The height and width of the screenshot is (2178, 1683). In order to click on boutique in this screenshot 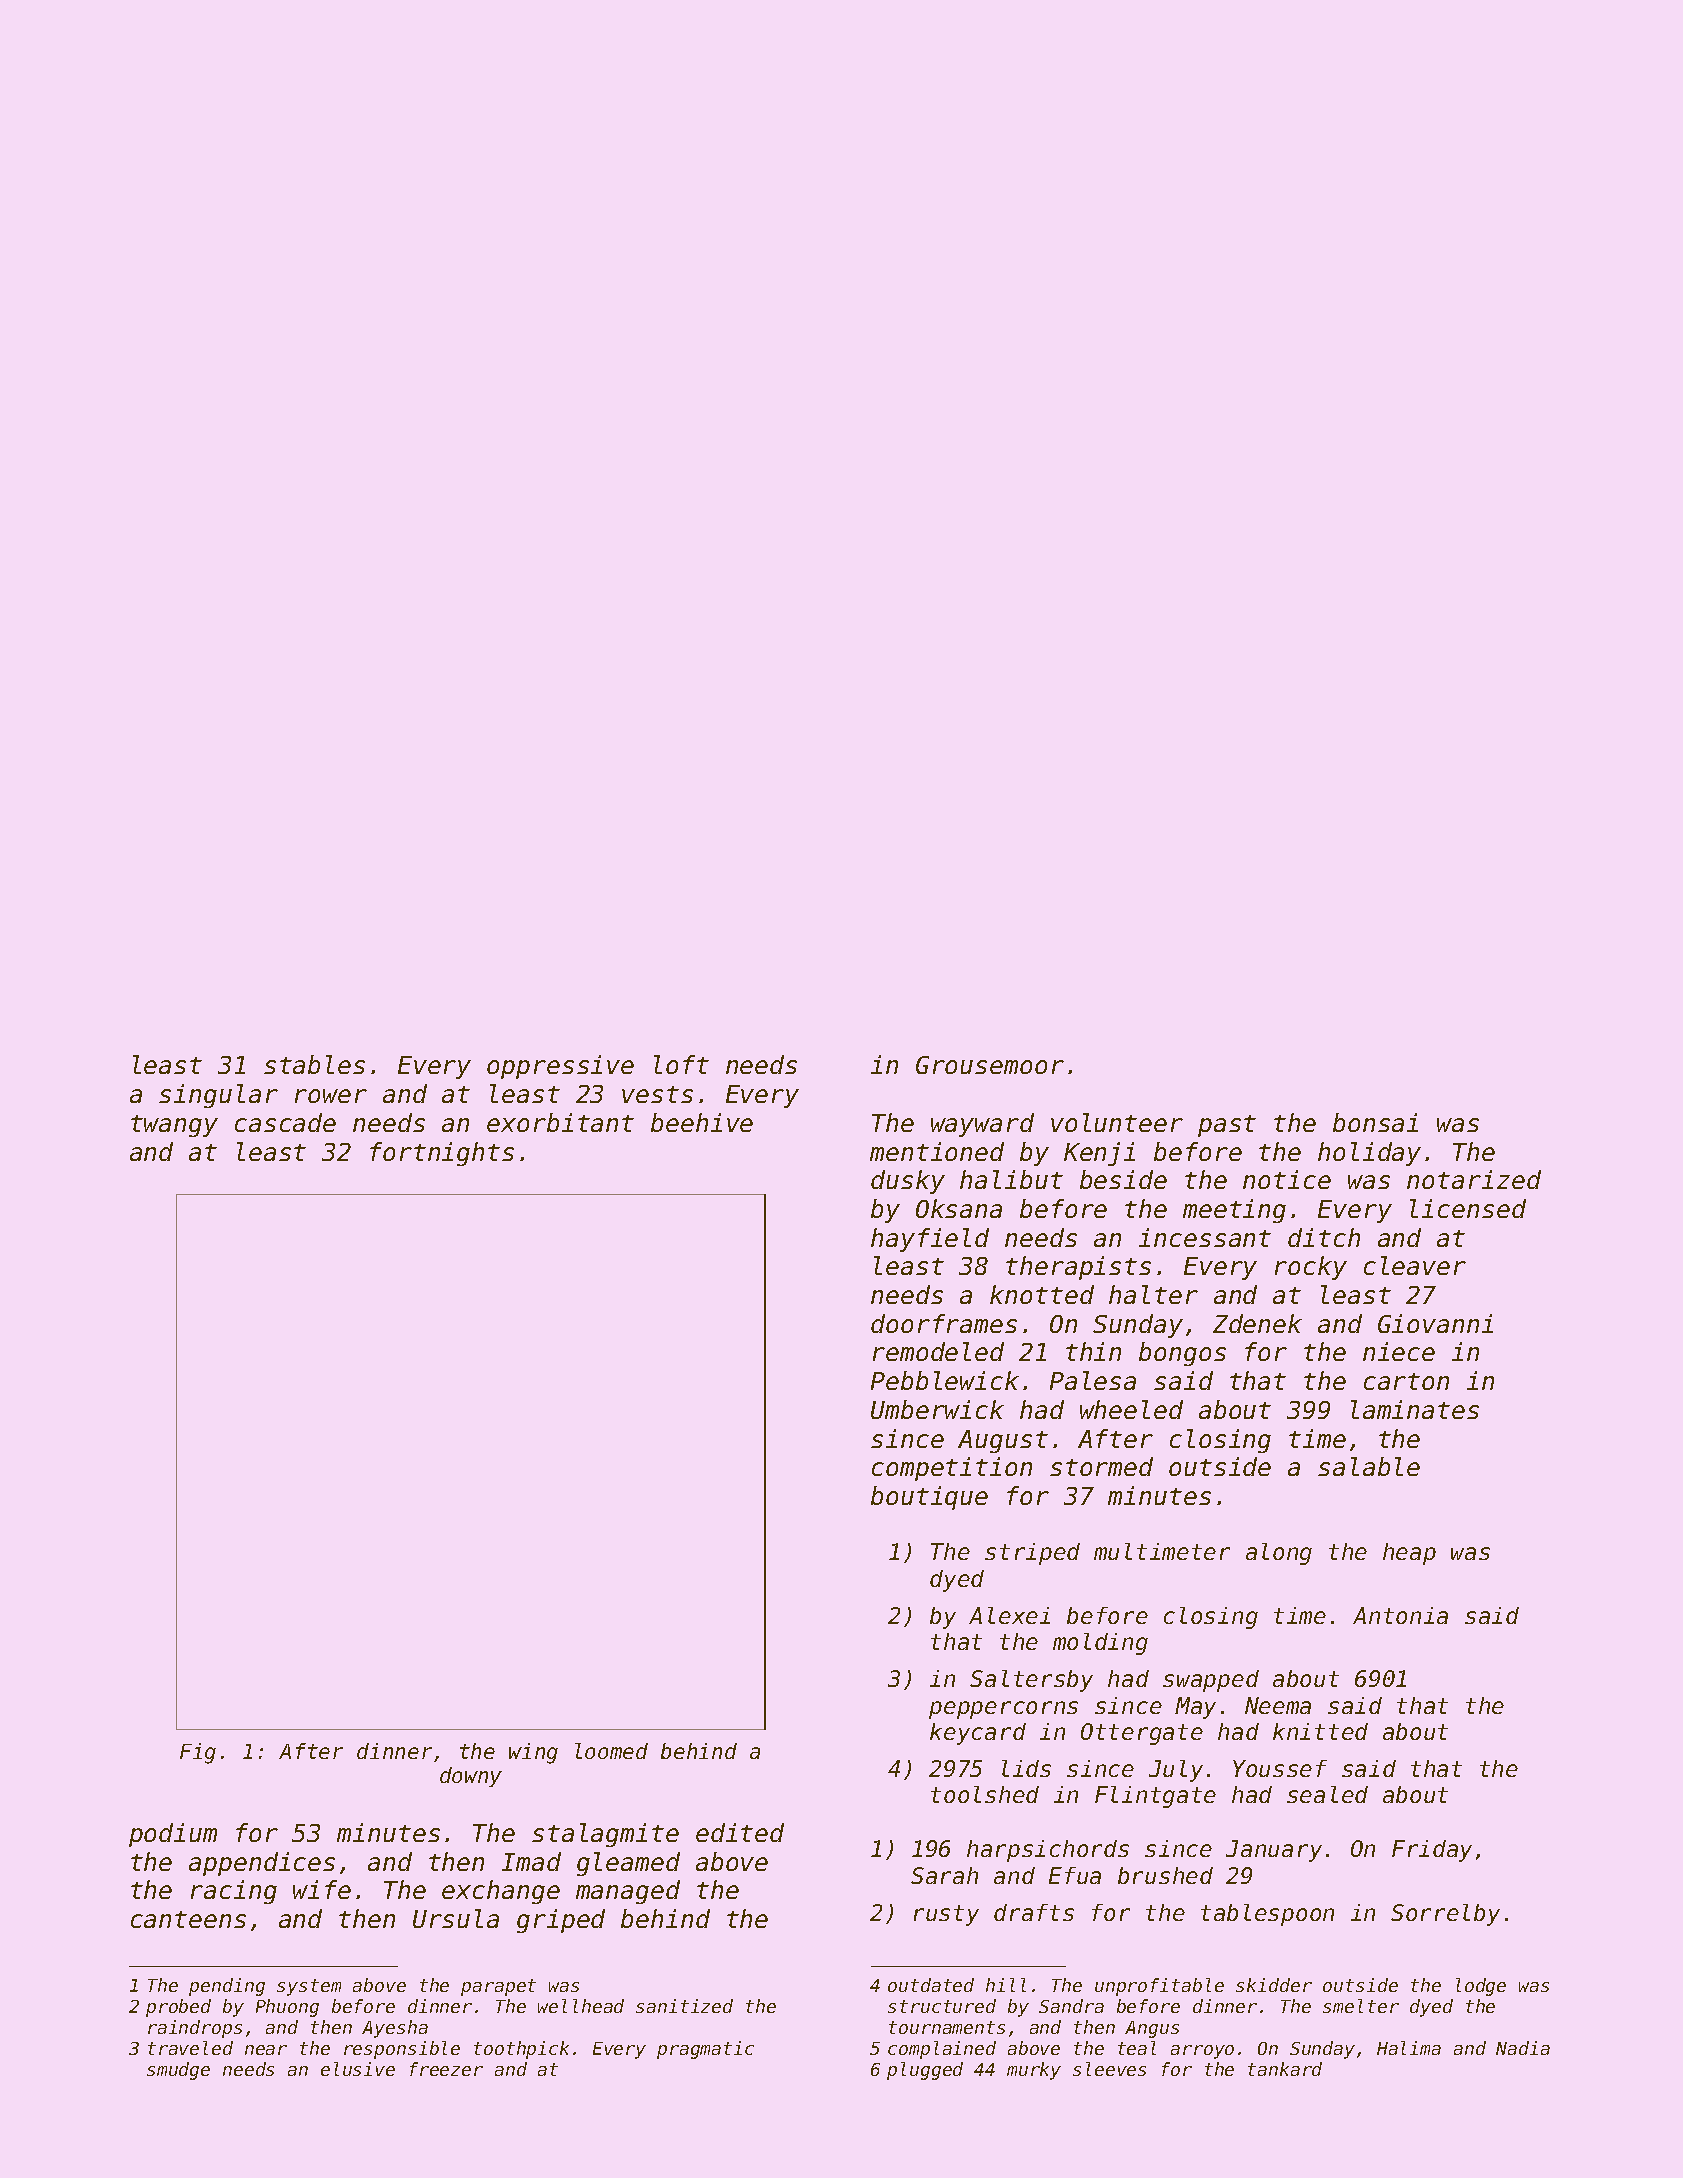, I will do `click(929, 1498)`.
